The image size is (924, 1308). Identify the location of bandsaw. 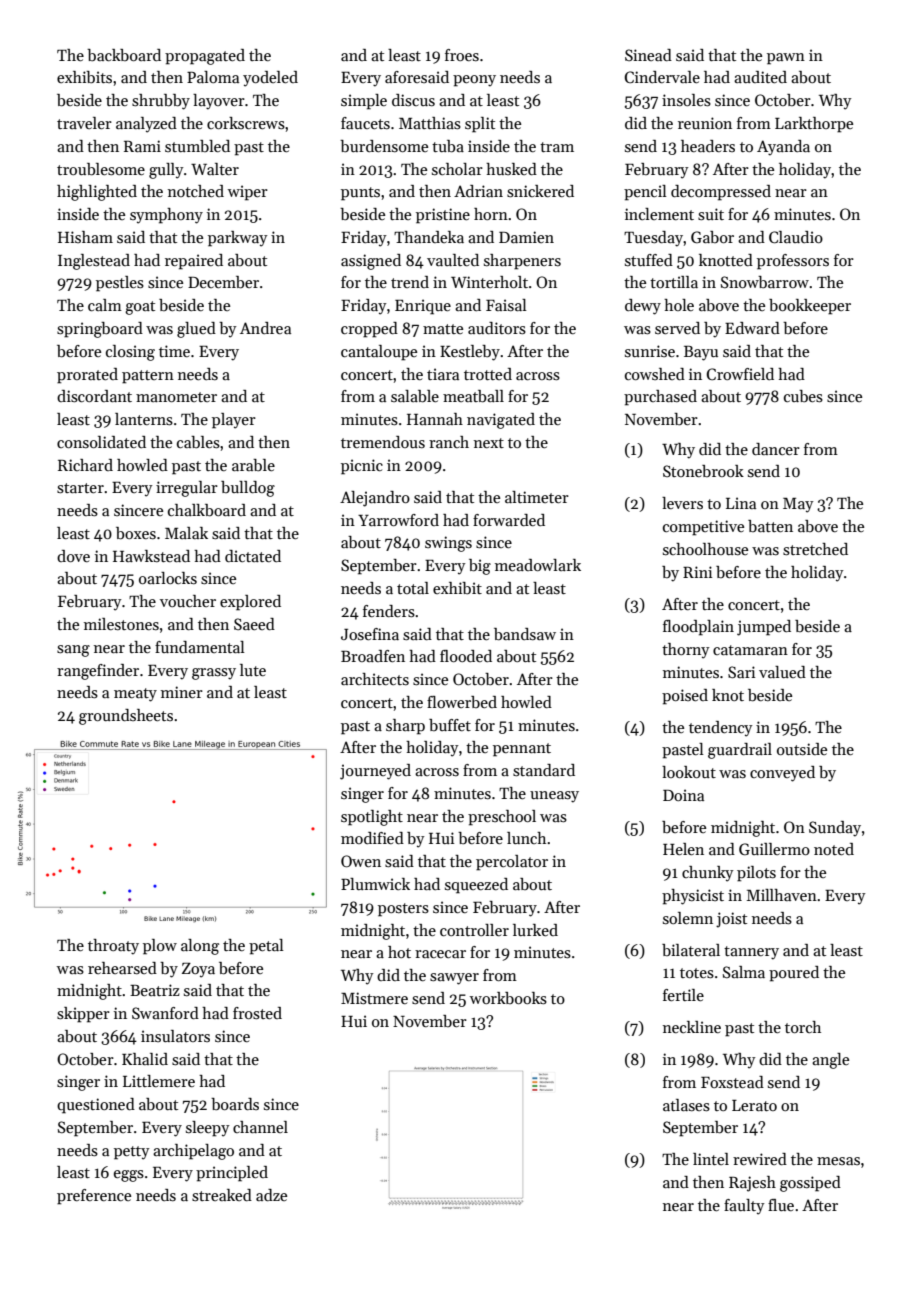
(525, 634).
